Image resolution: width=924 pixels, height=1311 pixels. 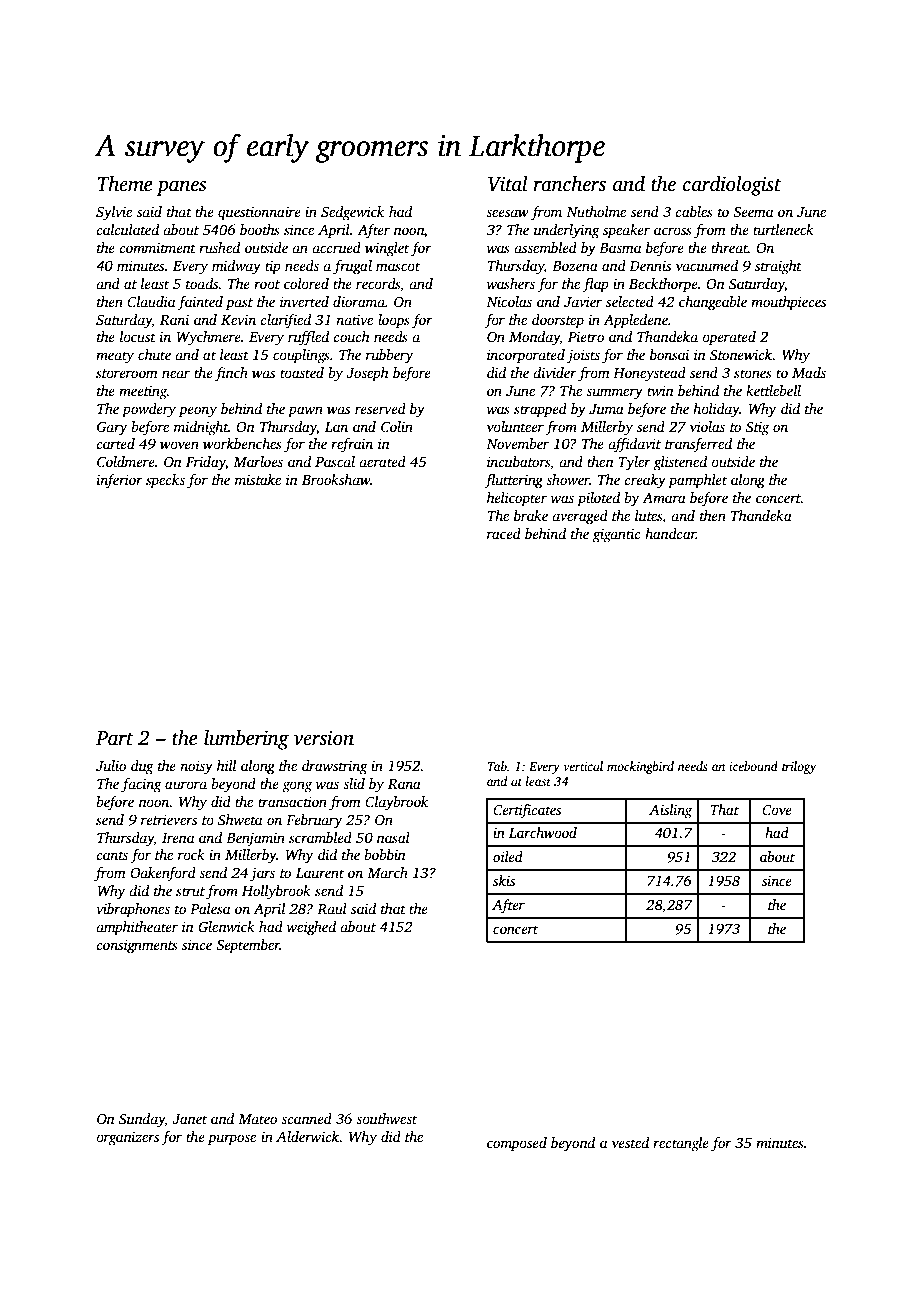 What do you see at coordinates (163, 874) in the screenshot?
I see `Oakenford` at bounding box center [163, 874].
